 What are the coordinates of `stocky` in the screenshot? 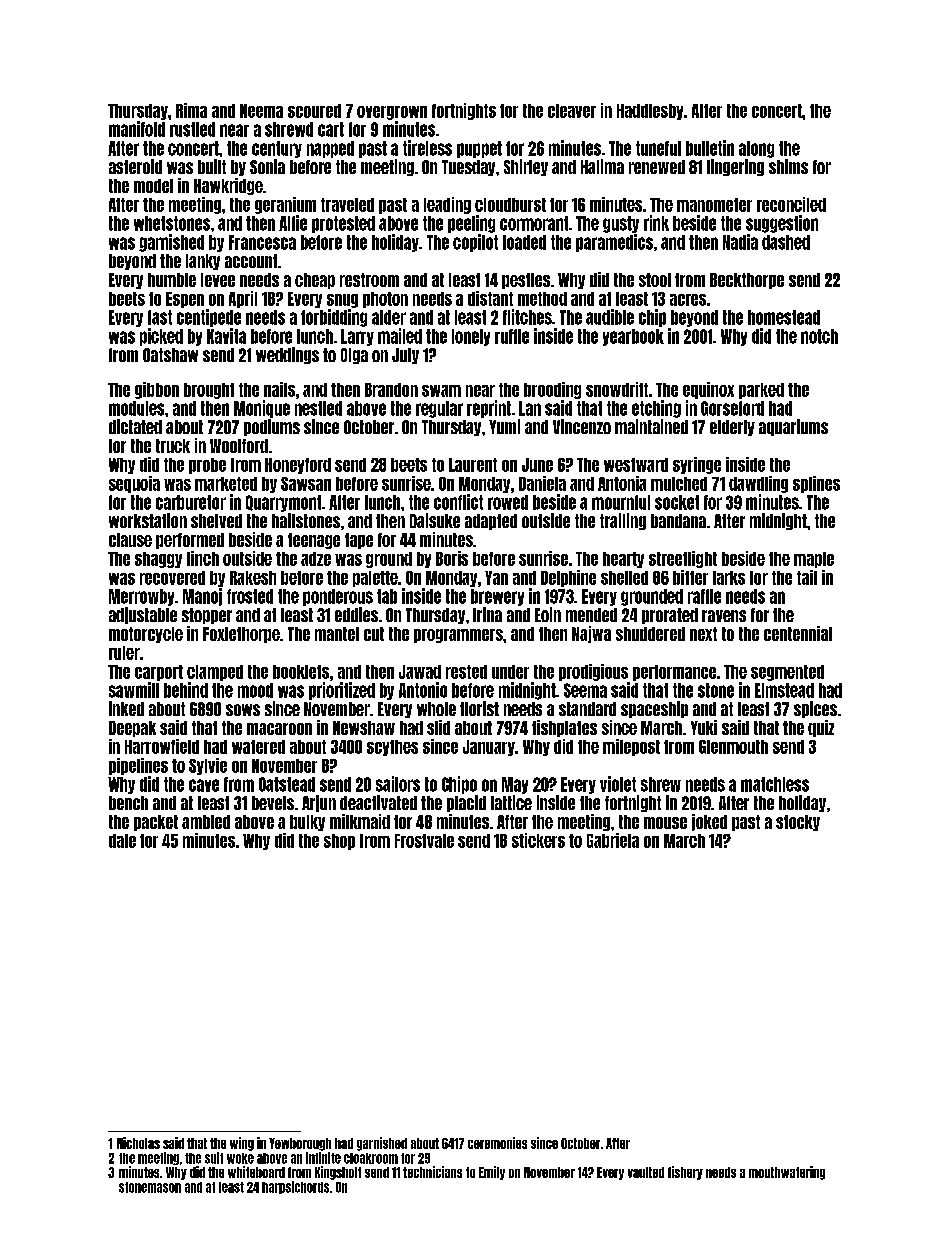 It's located at (798, 823).
